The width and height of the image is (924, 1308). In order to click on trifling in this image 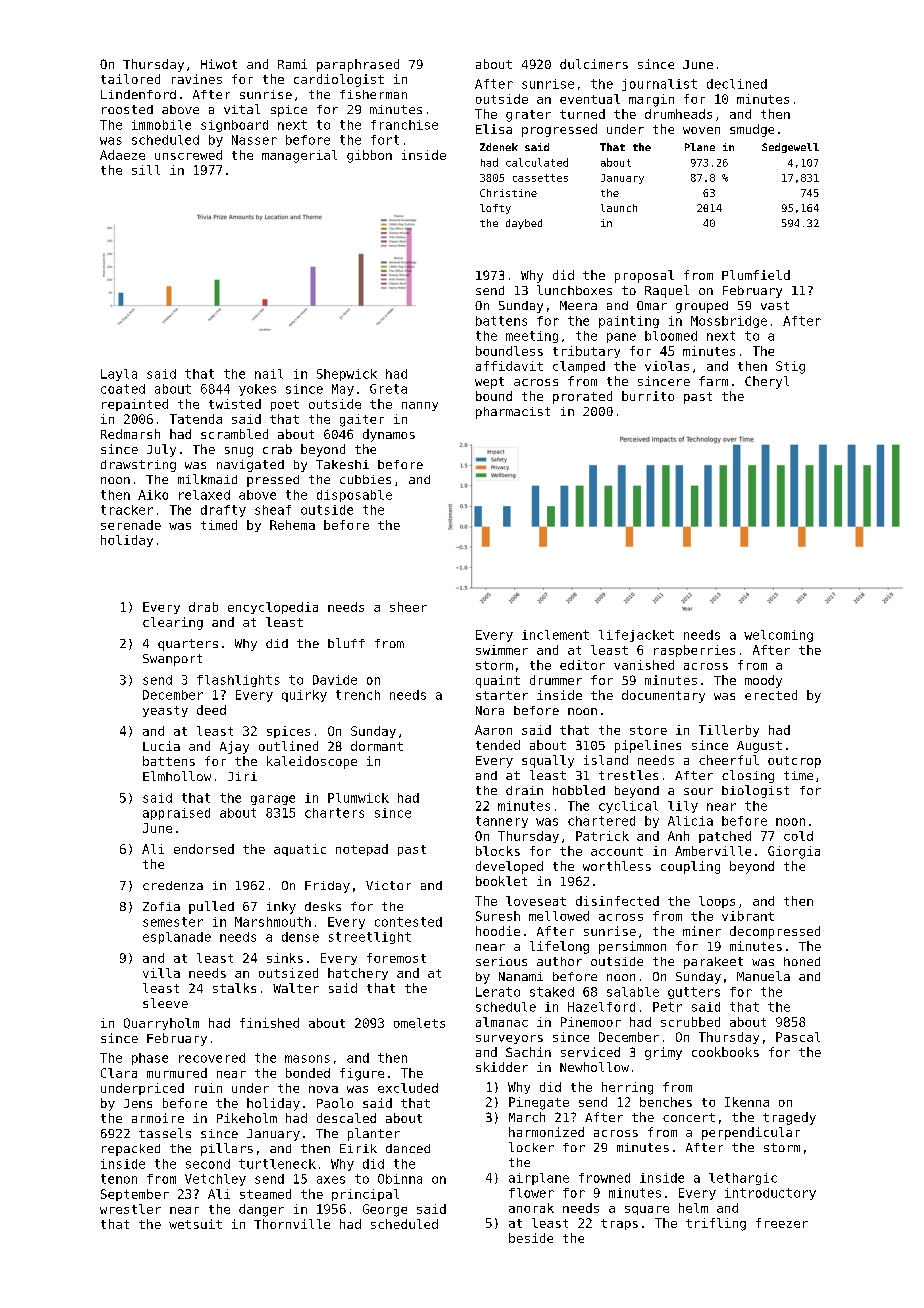, I will do `click(716, 1224)`.
